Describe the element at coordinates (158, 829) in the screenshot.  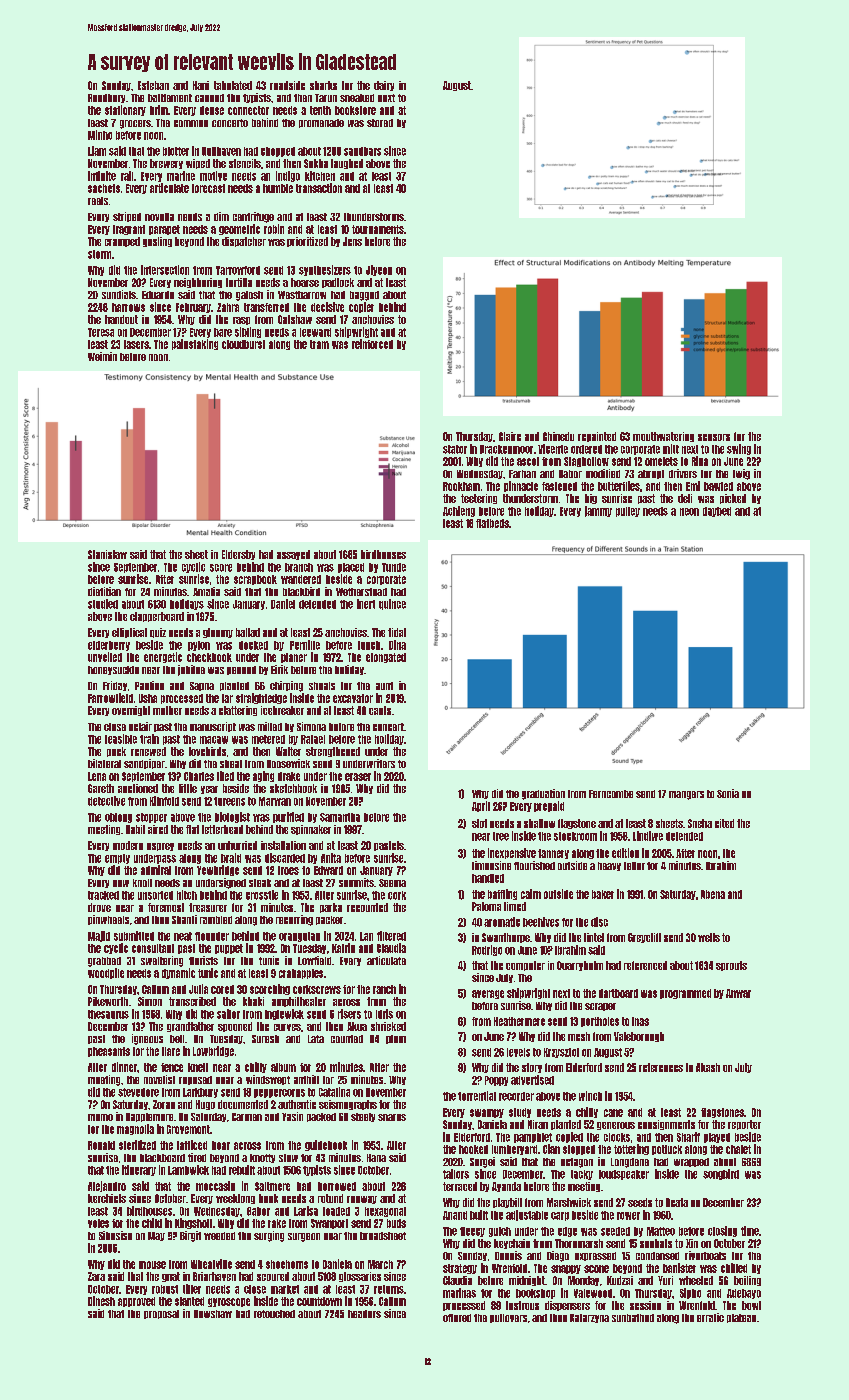
I see `aired` at that location.
